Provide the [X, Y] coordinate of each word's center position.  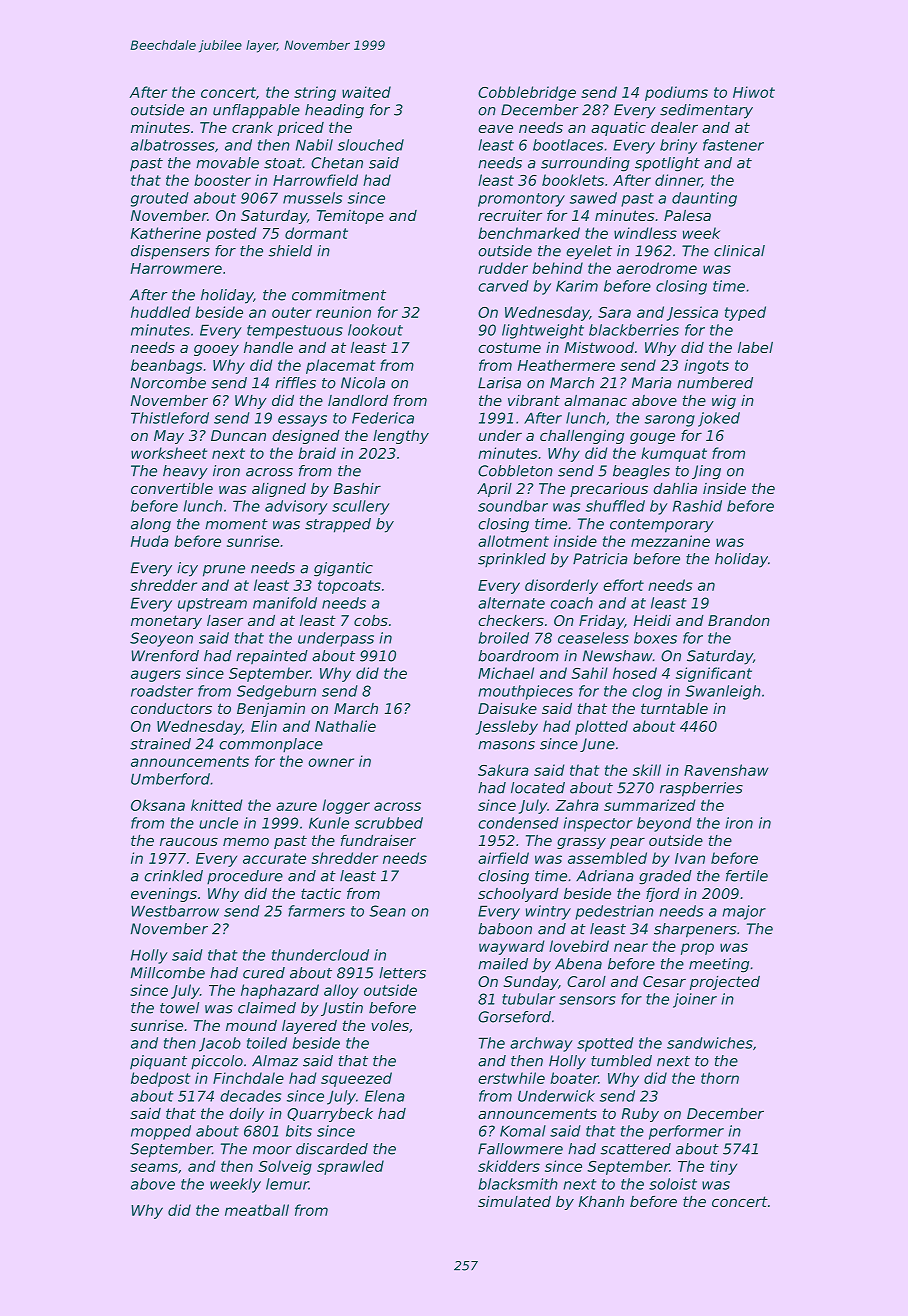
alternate [511, 603]
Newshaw [618, 656]
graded [665, 877]
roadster [162, 691]
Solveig [285, 1167]
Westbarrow [175, 911]
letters [402, 973]
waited [366, 92]
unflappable [256, 111]
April [494, 490]
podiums [676, 93]
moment [236, 524]
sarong [670, 421]
